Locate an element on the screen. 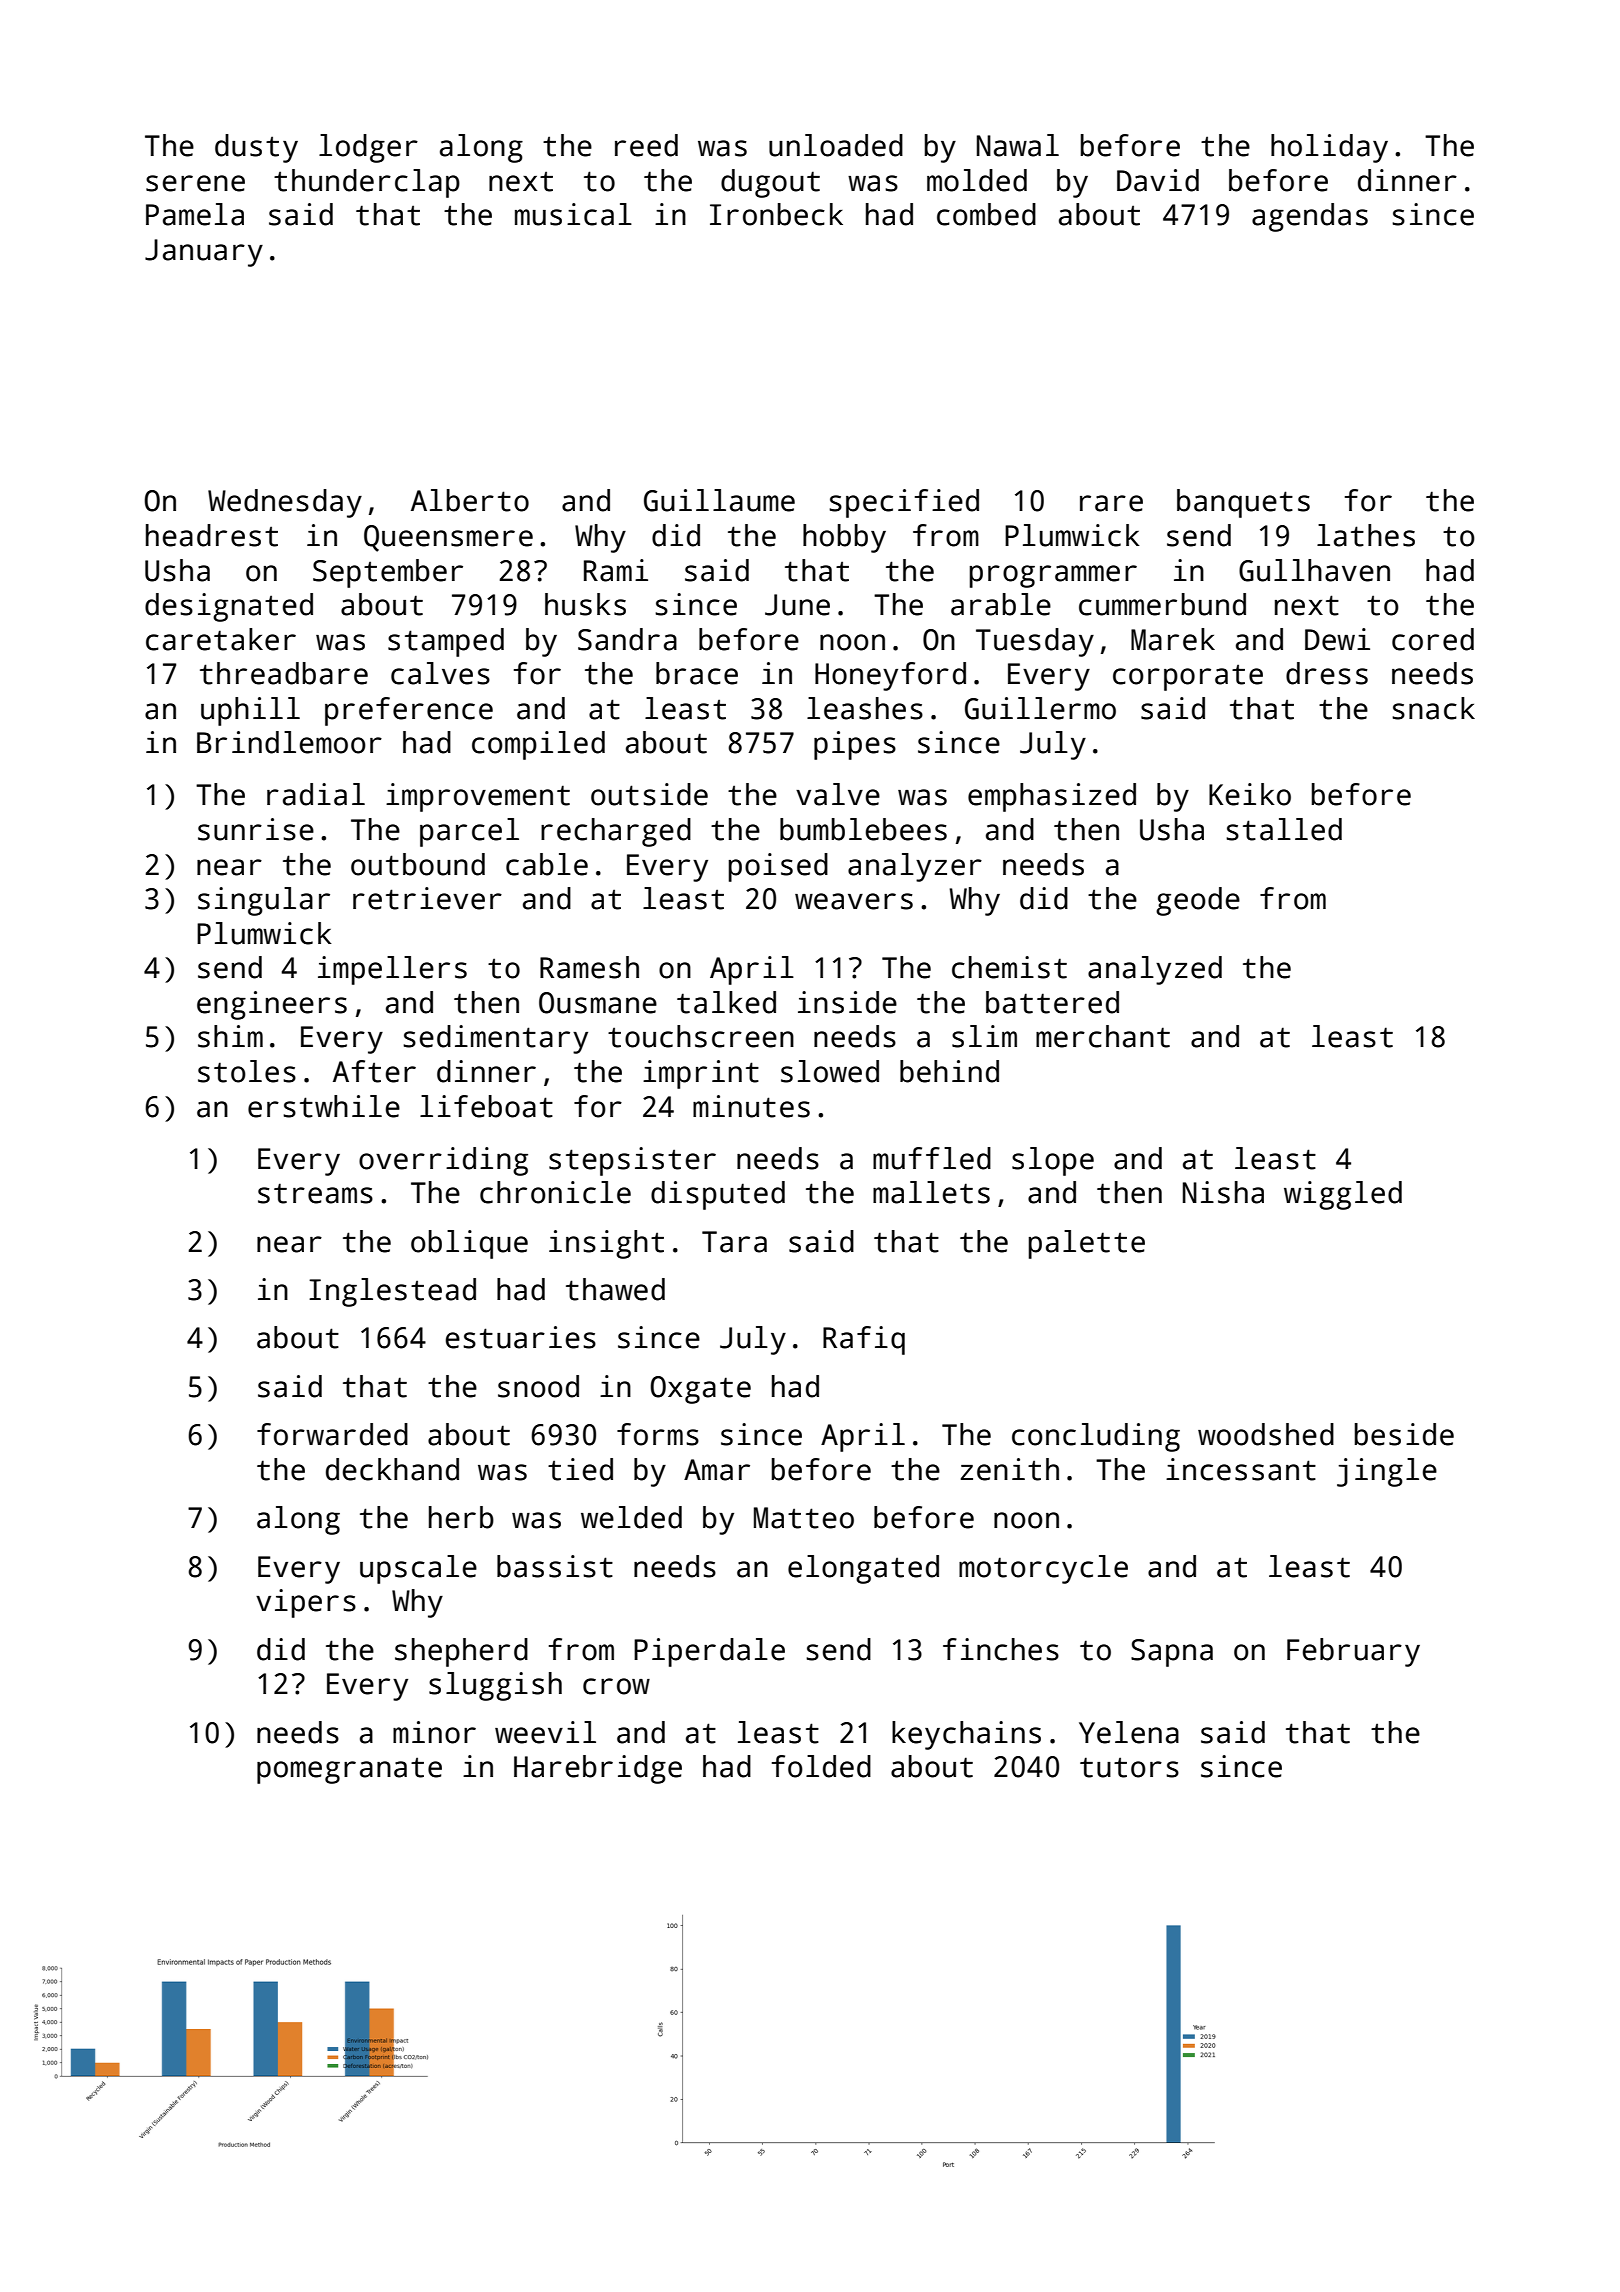 The image size is (1620, 2292). banquets is located at coordinates (1243, 503).
